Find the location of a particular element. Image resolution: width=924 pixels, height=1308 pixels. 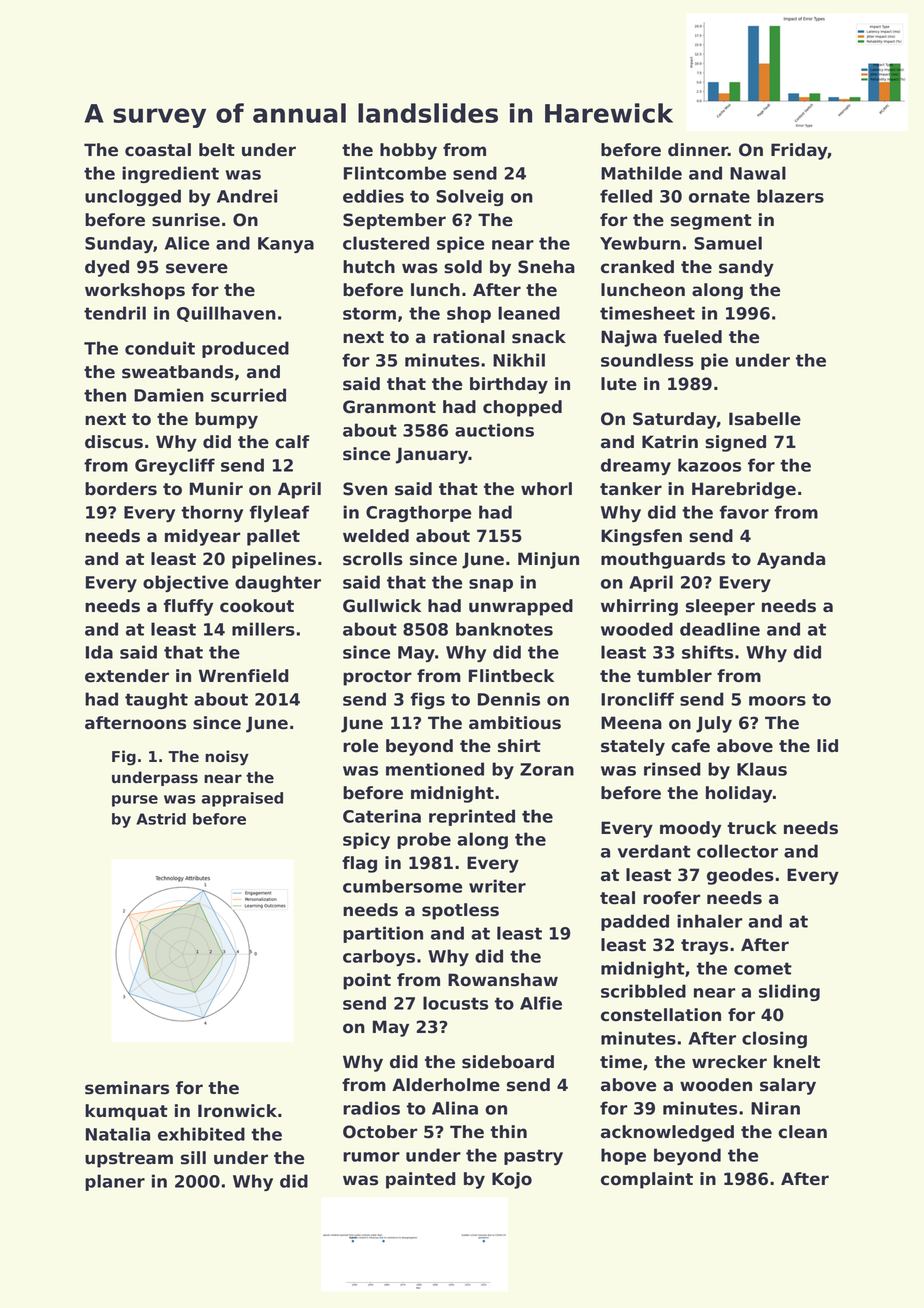

clean is located at coordinates (802, 1132).
